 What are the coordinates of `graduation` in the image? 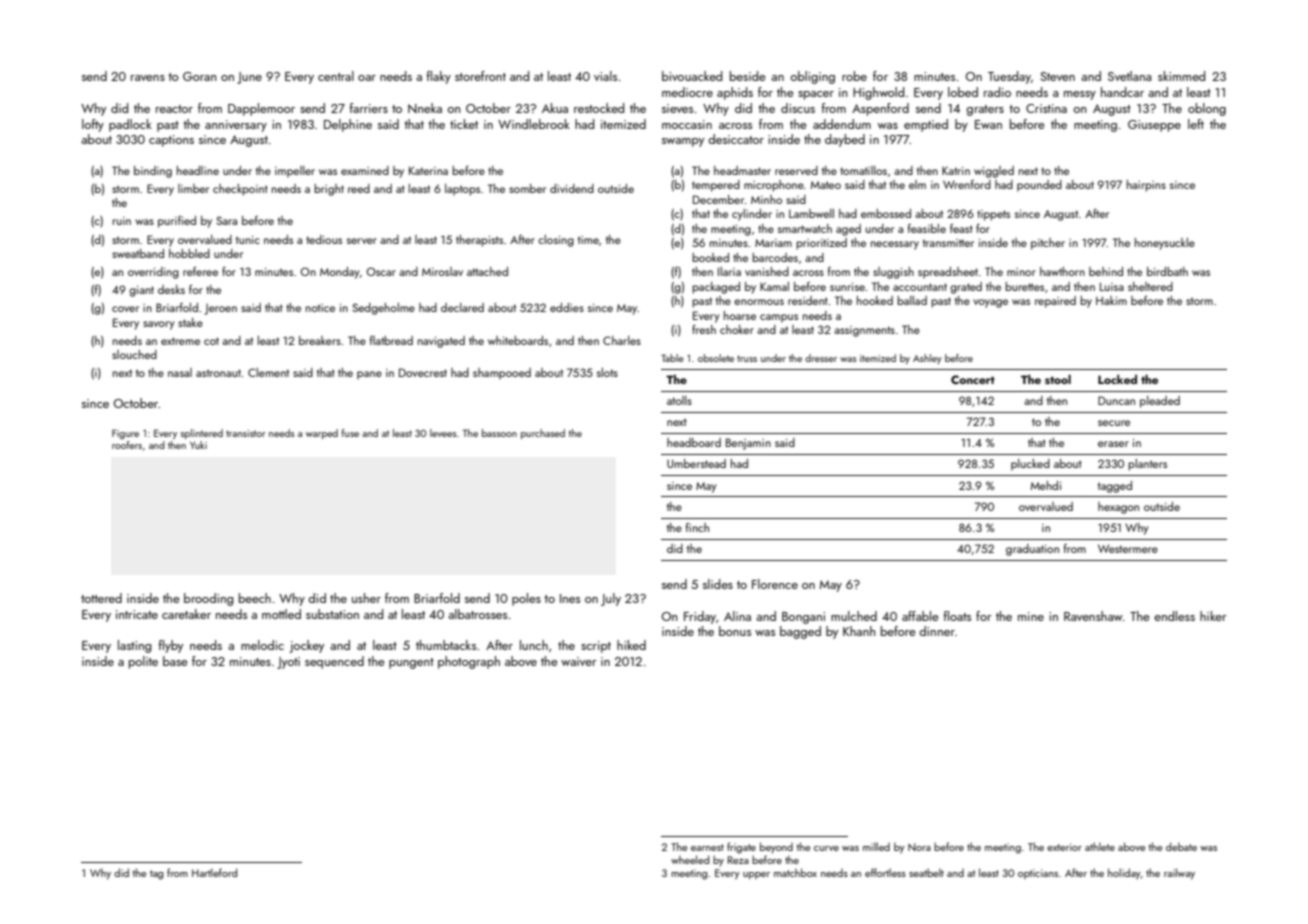 It's located at (1032, 550).
